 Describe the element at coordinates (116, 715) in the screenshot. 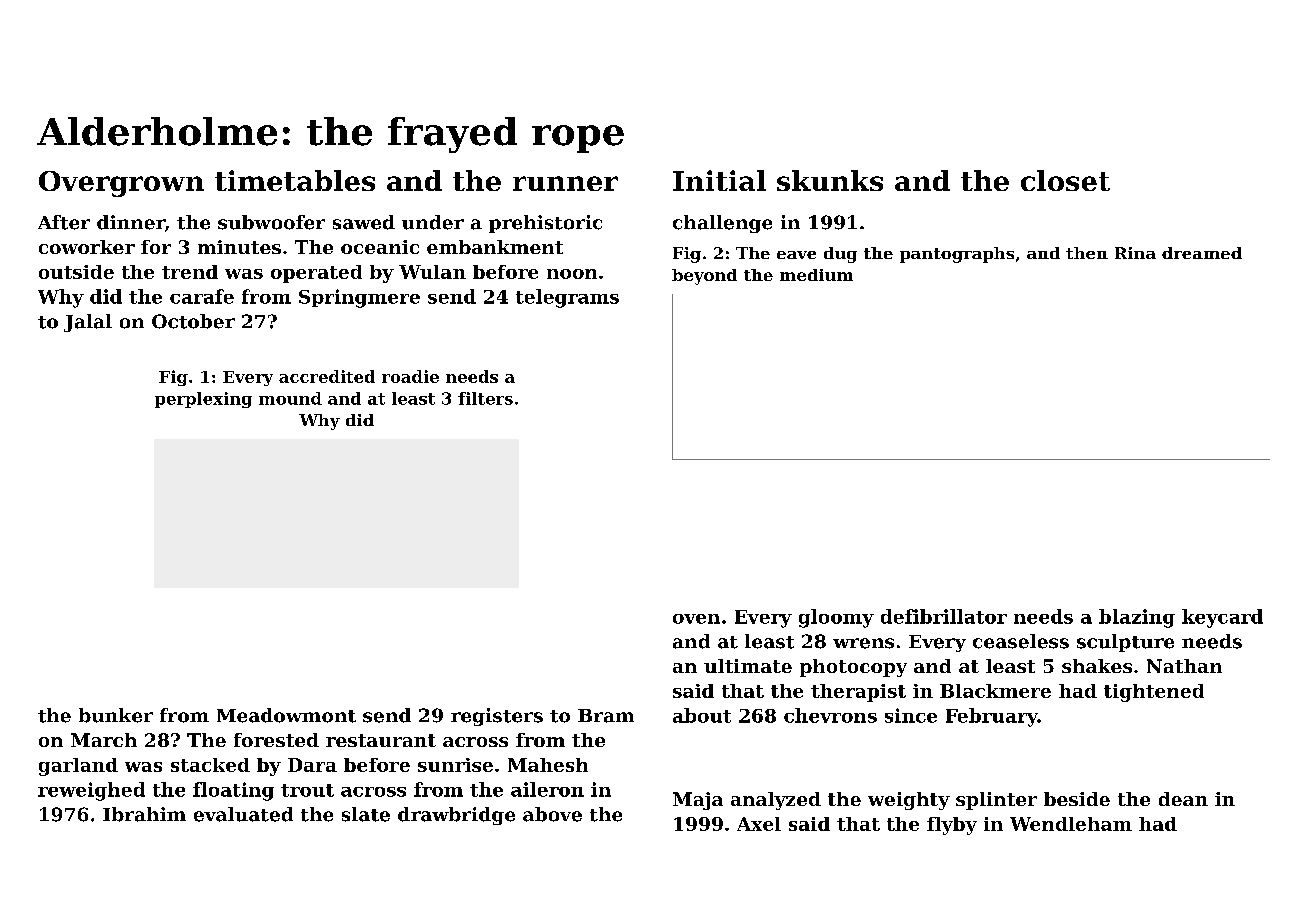

I see `bunker` at that location.
